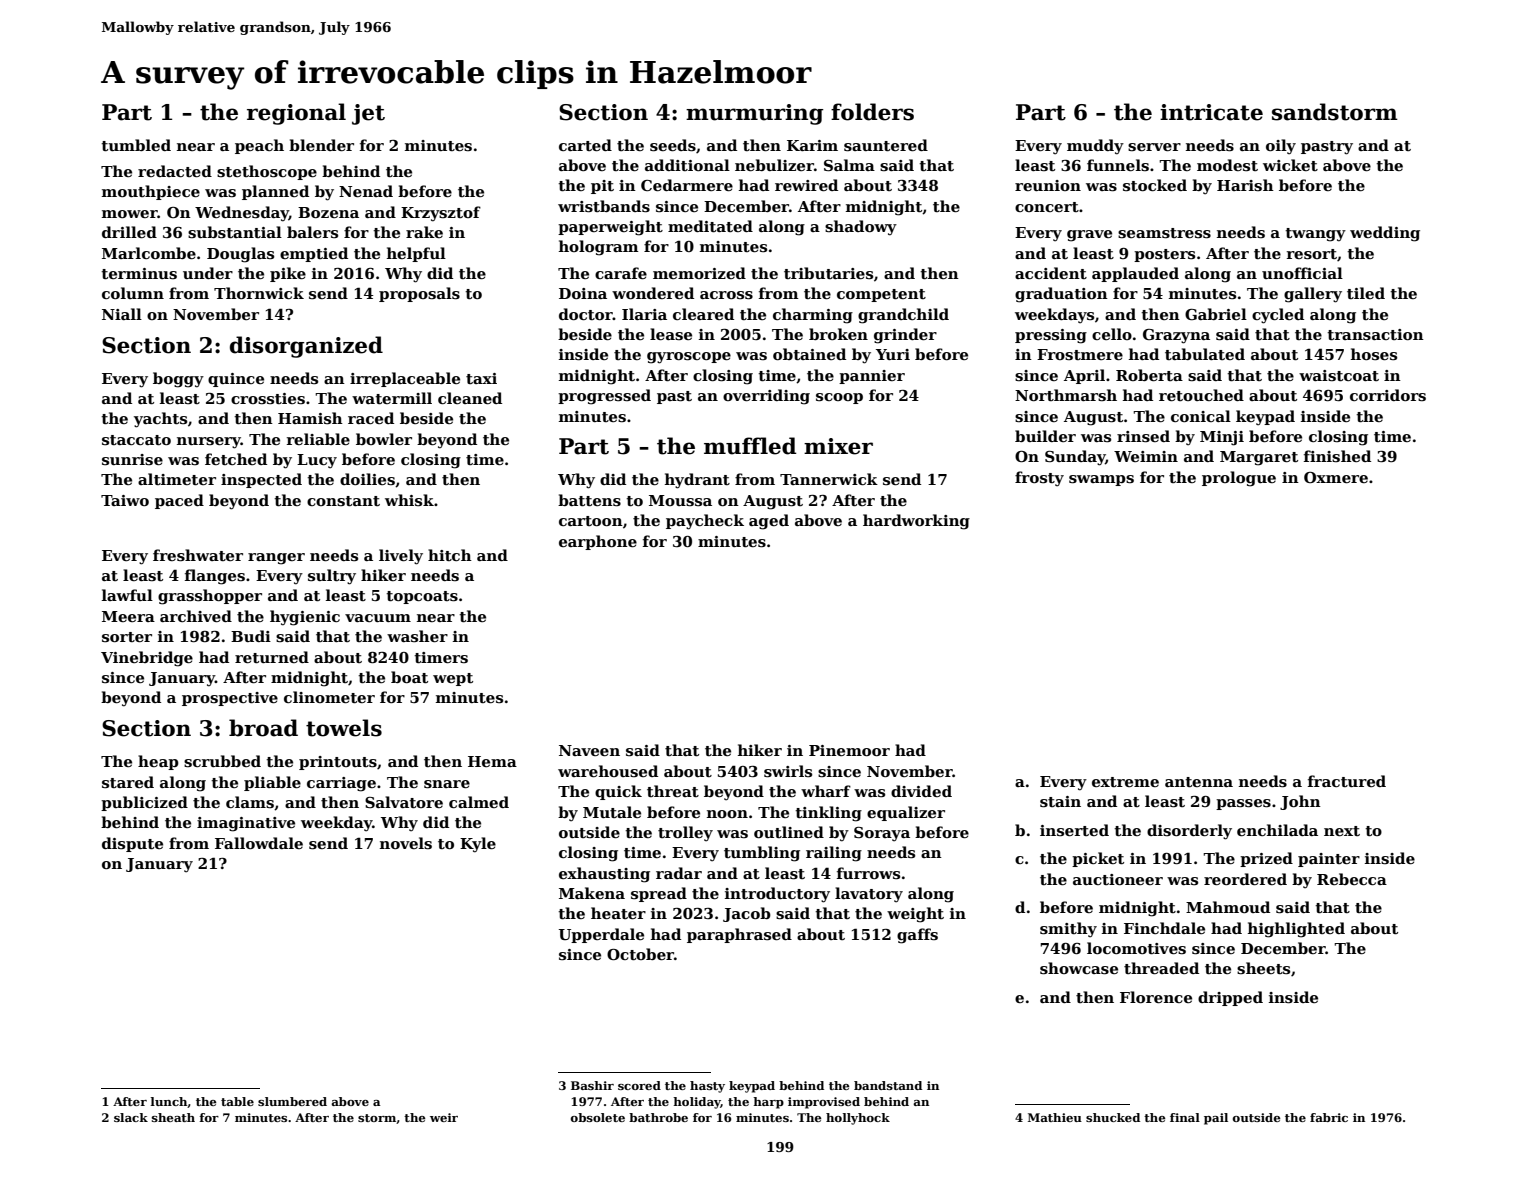 The image size is (1532, 1183). I want to click on sorter, so click(127, 637).
